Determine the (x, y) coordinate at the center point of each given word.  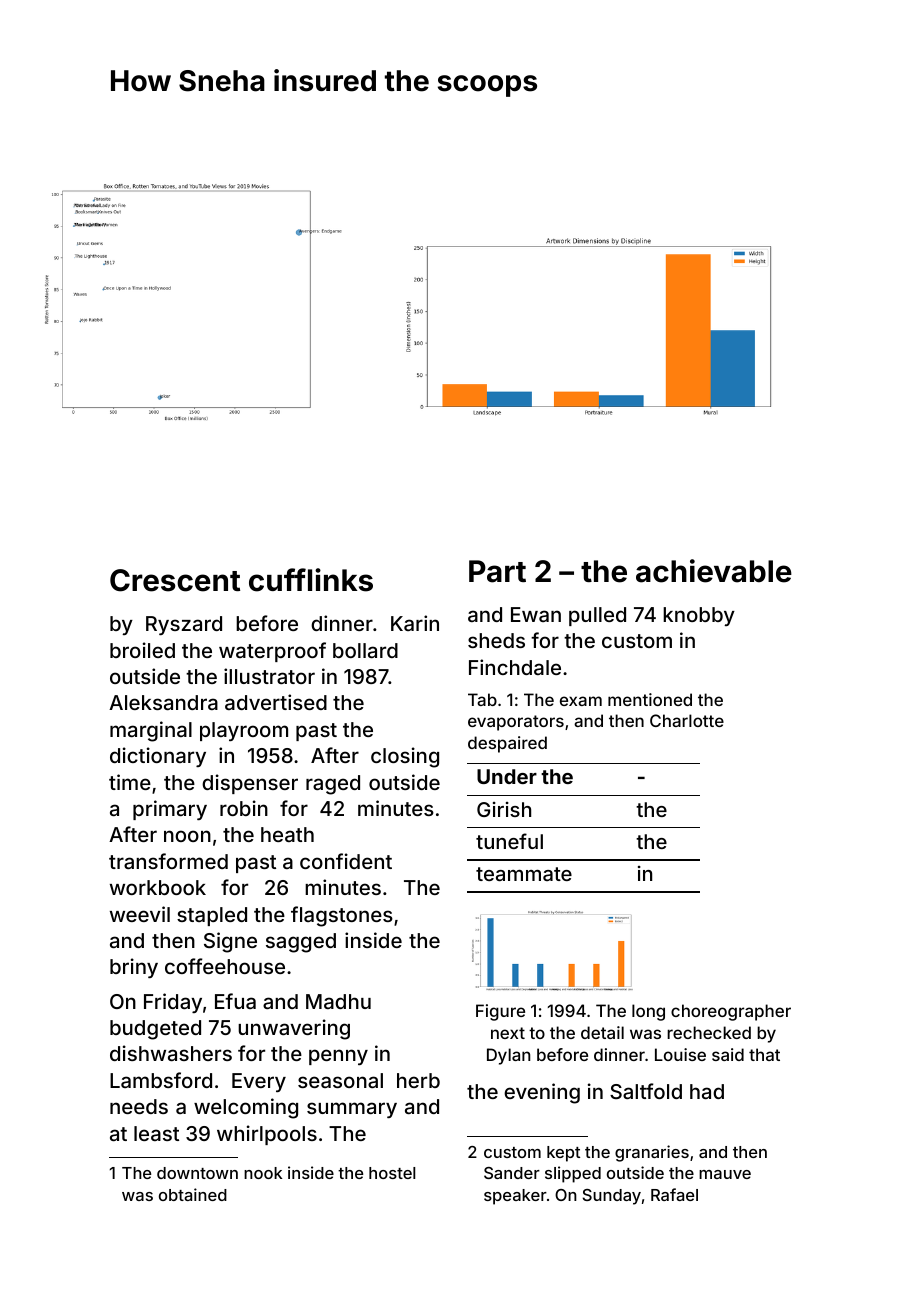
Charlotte (687, 720)
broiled (142, 650)
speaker (515, 1197)
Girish (504, 809)
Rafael (674, 1194)
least (156, 1133)
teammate (524, 874)
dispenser (250, 784)
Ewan (536, 614)
